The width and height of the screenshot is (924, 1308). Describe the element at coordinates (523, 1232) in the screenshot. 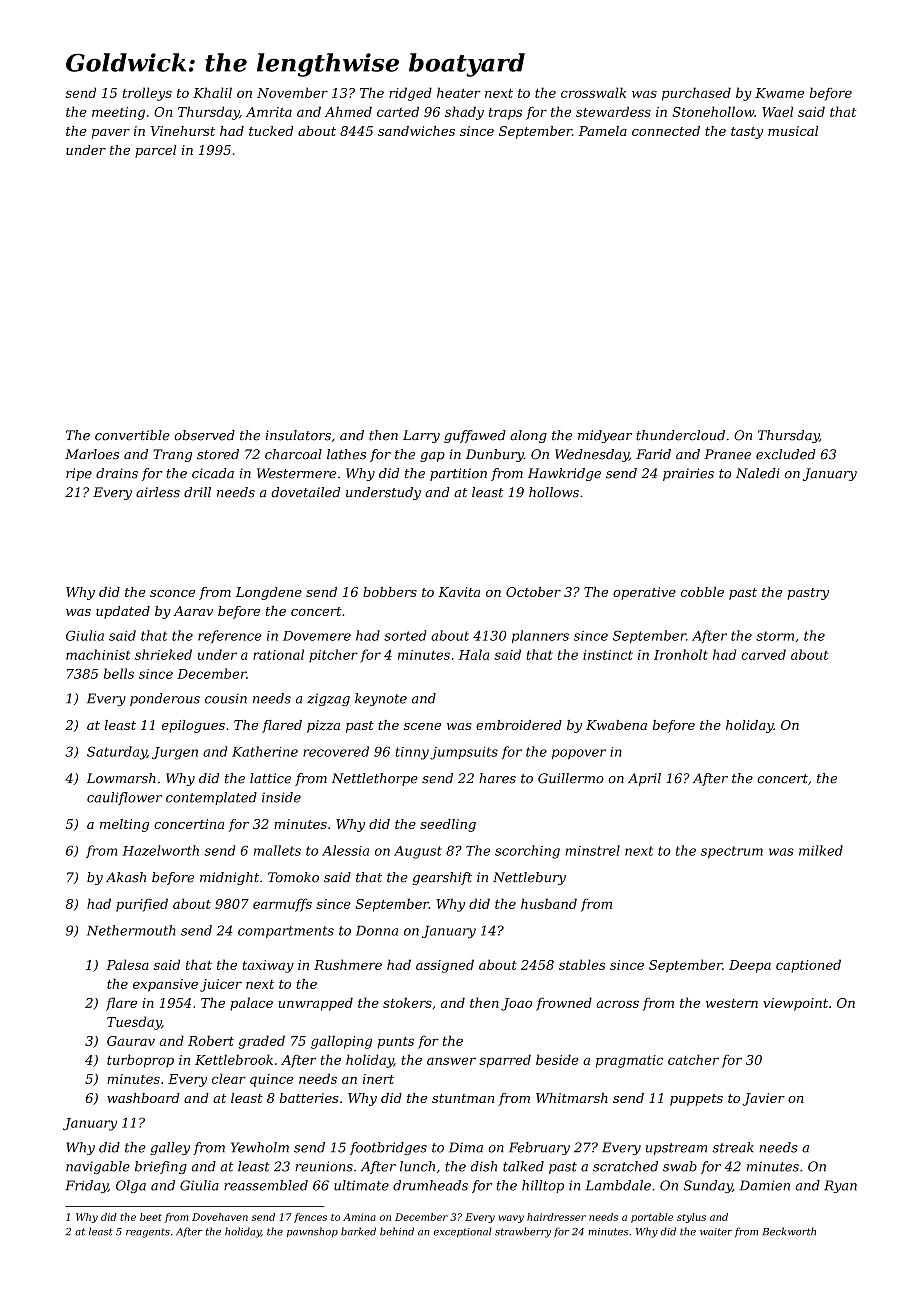

I see `strawberry` at that location.
